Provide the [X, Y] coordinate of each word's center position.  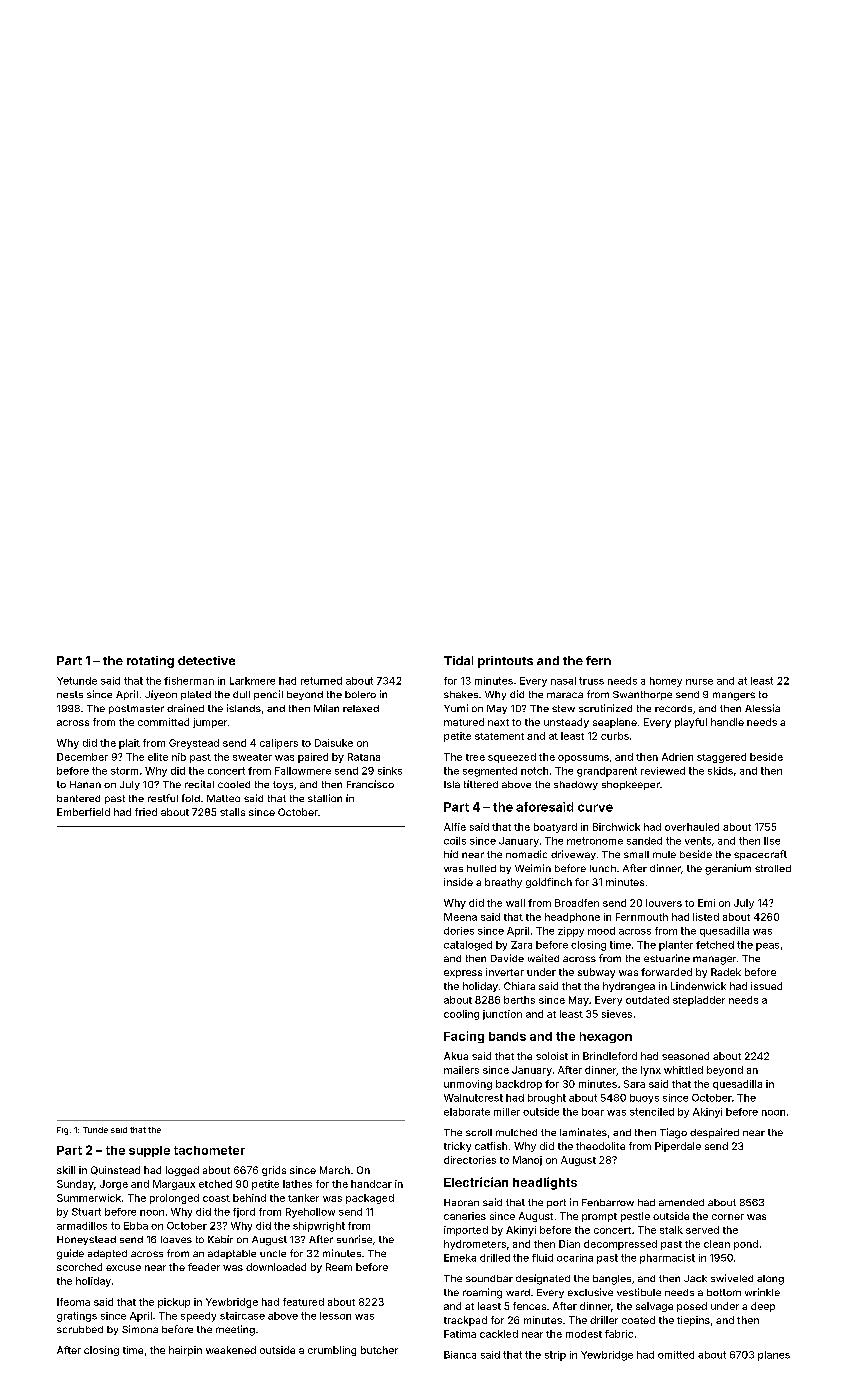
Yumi [456, 708]
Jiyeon [161, 695]
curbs [615, 736]
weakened [231, 1350]
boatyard [555, 828]
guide [70, 1254]
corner [728, 1217]
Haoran [461, 1202]
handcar [371, 1184]
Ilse [772, 841]
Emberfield [83, 812]
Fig [62, 1131]
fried [146, 812]
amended [681, 1202]
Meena [460, 917]
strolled [773, 868]
